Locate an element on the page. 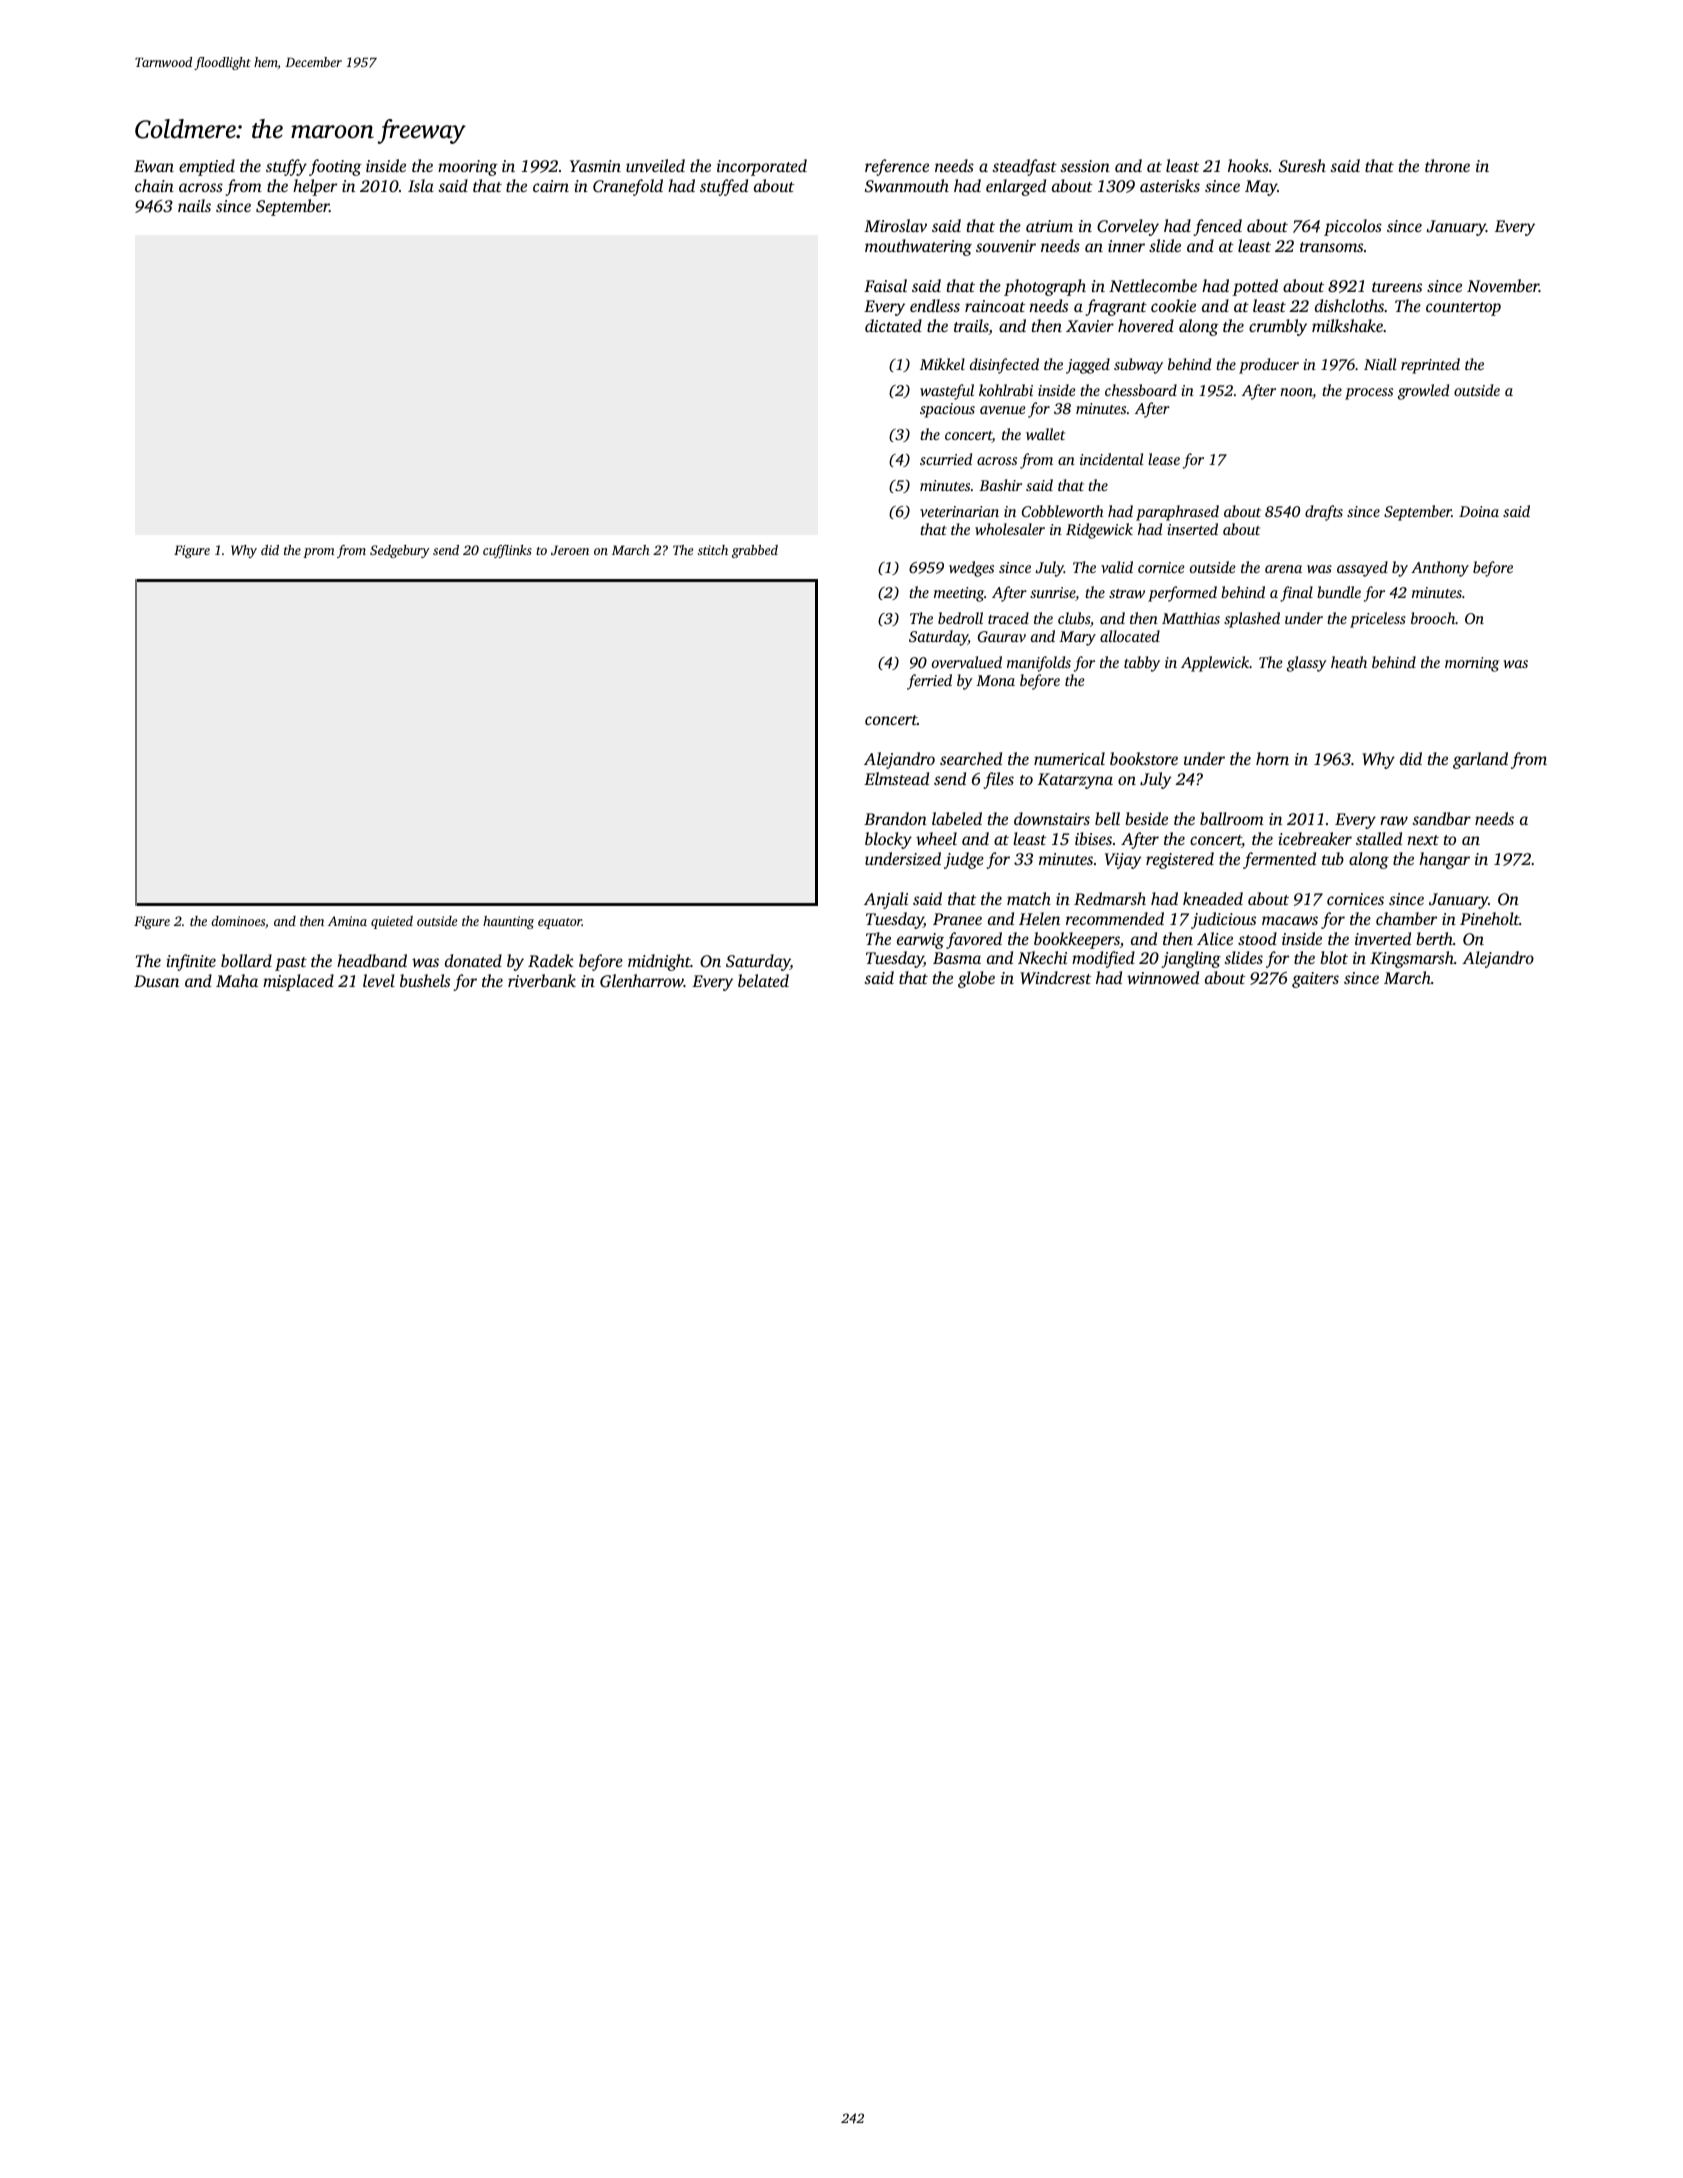 The width and height of the document is (1683, 2178). spacious is located at coordinates (947, 410).
